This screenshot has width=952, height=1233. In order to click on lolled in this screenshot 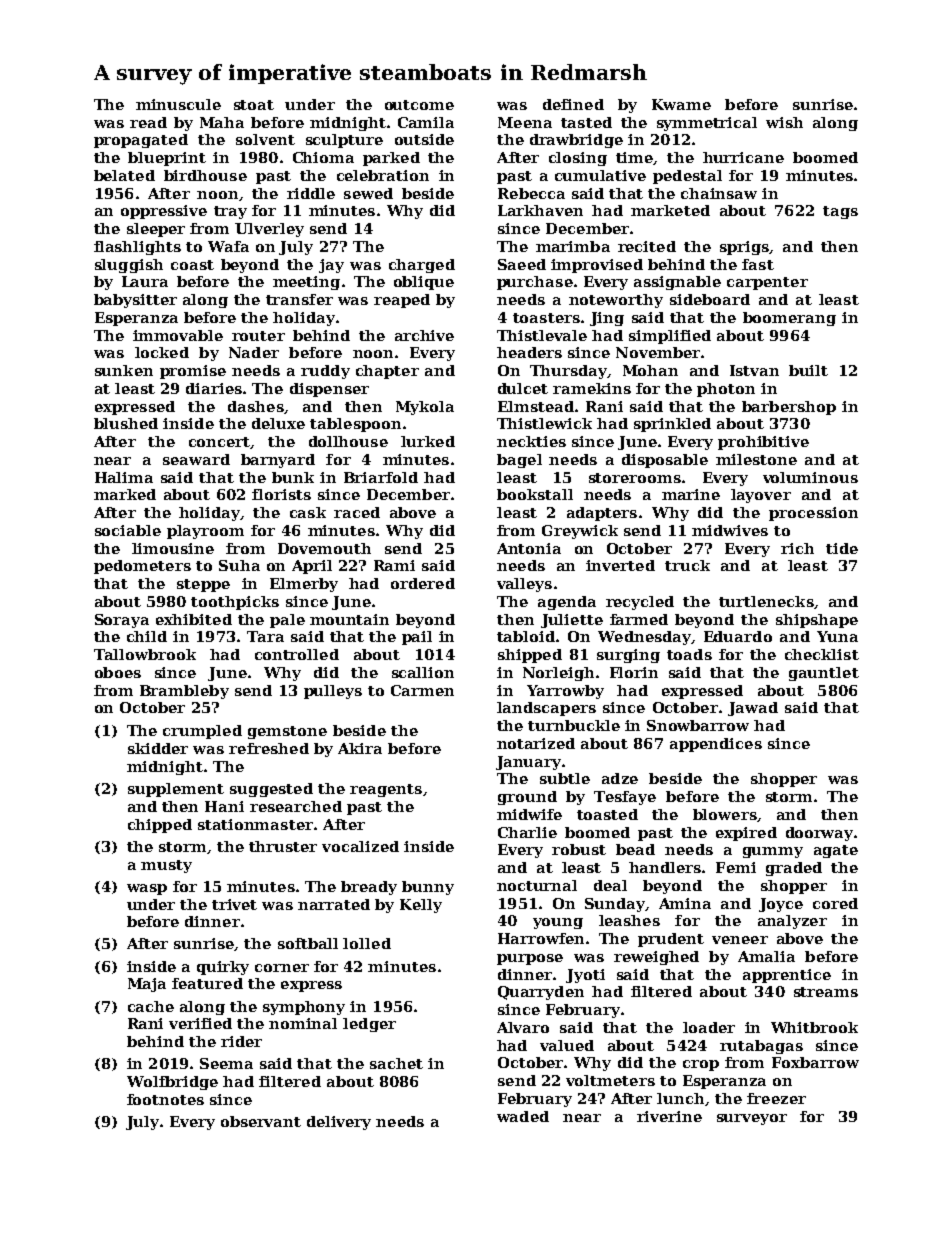, I will do `click(367, 943)`.
